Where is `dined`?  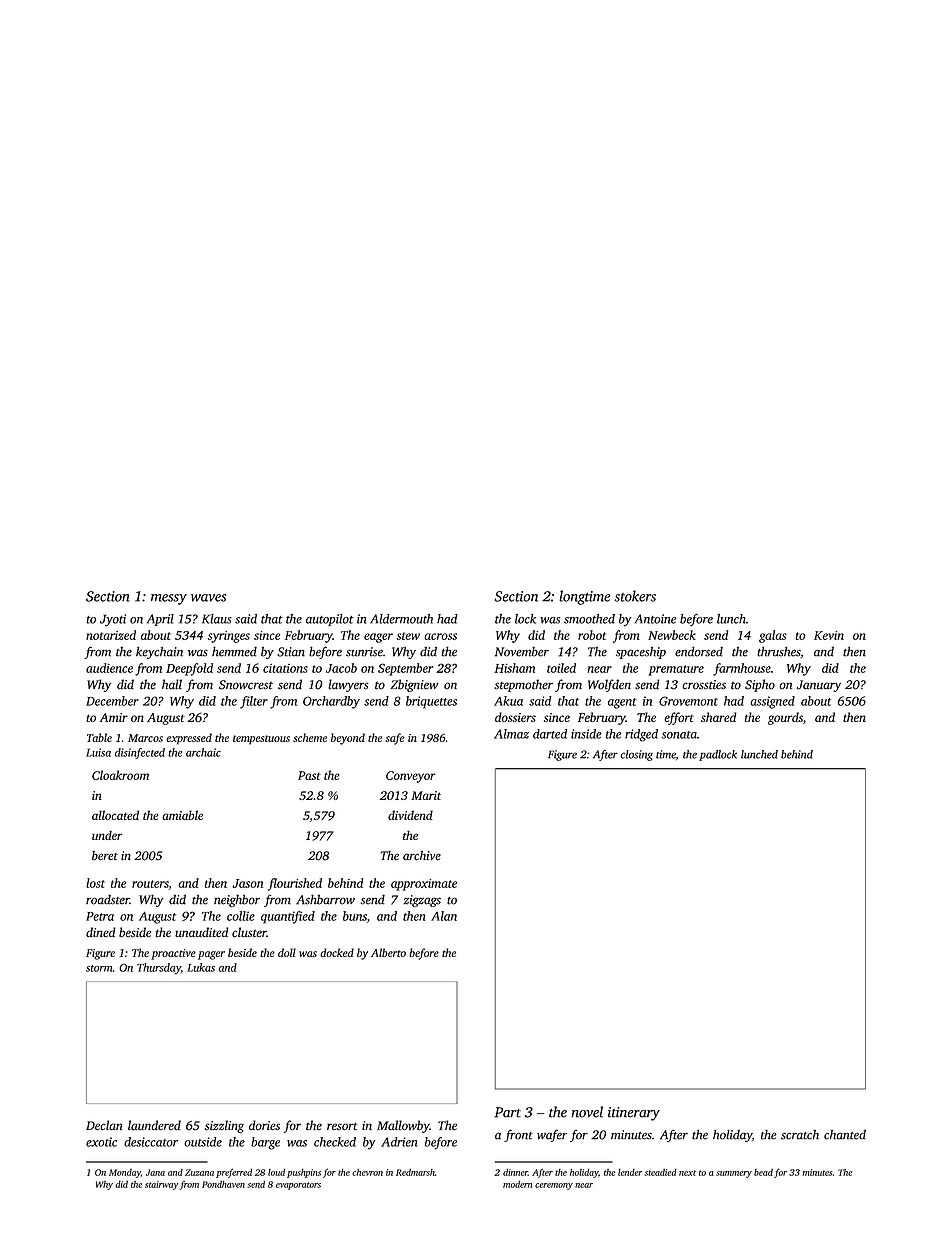 dined is located at coordinates (101, 932).
